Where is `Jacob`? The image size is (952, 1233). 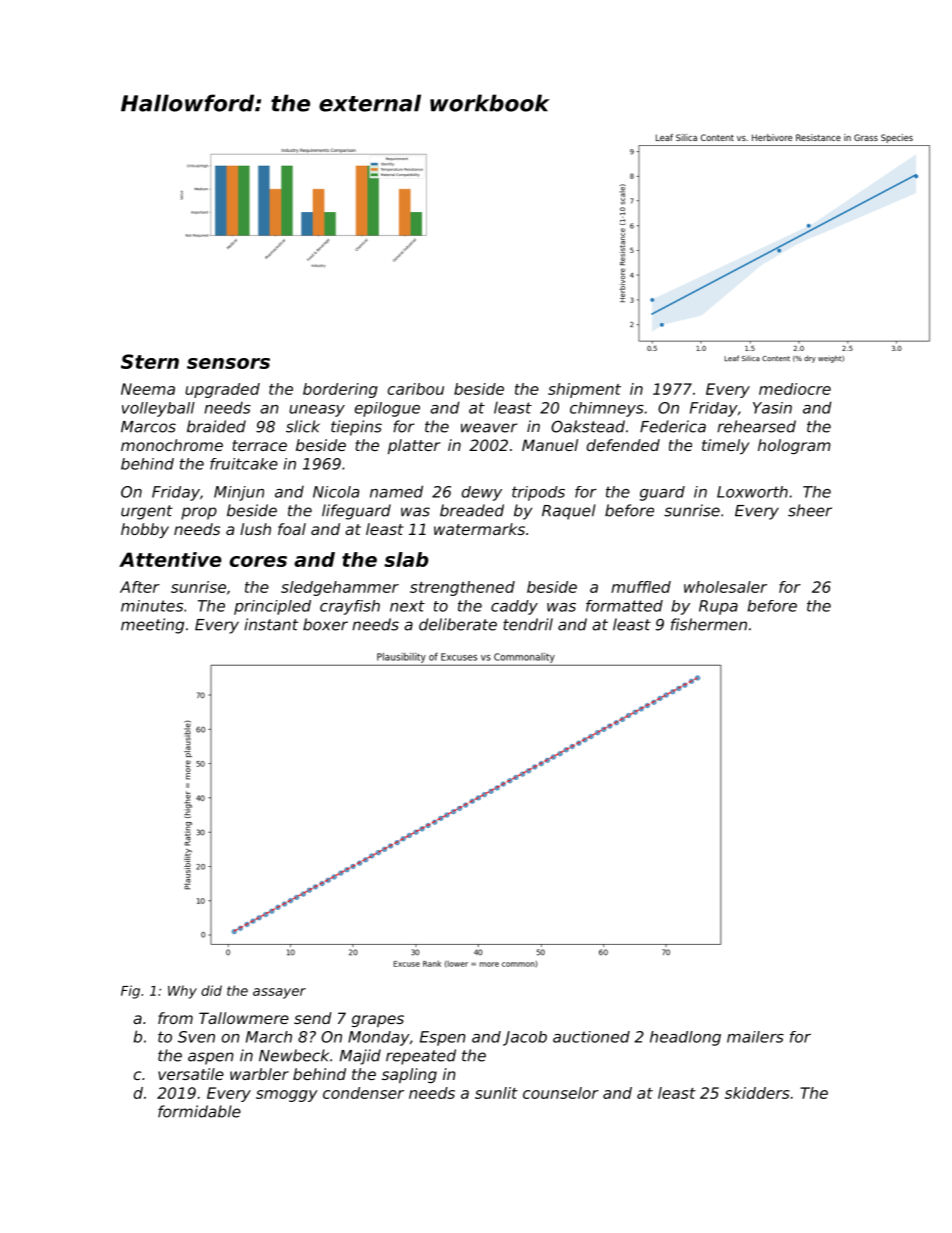 Jacob is located at coordinates (525, 1038).
